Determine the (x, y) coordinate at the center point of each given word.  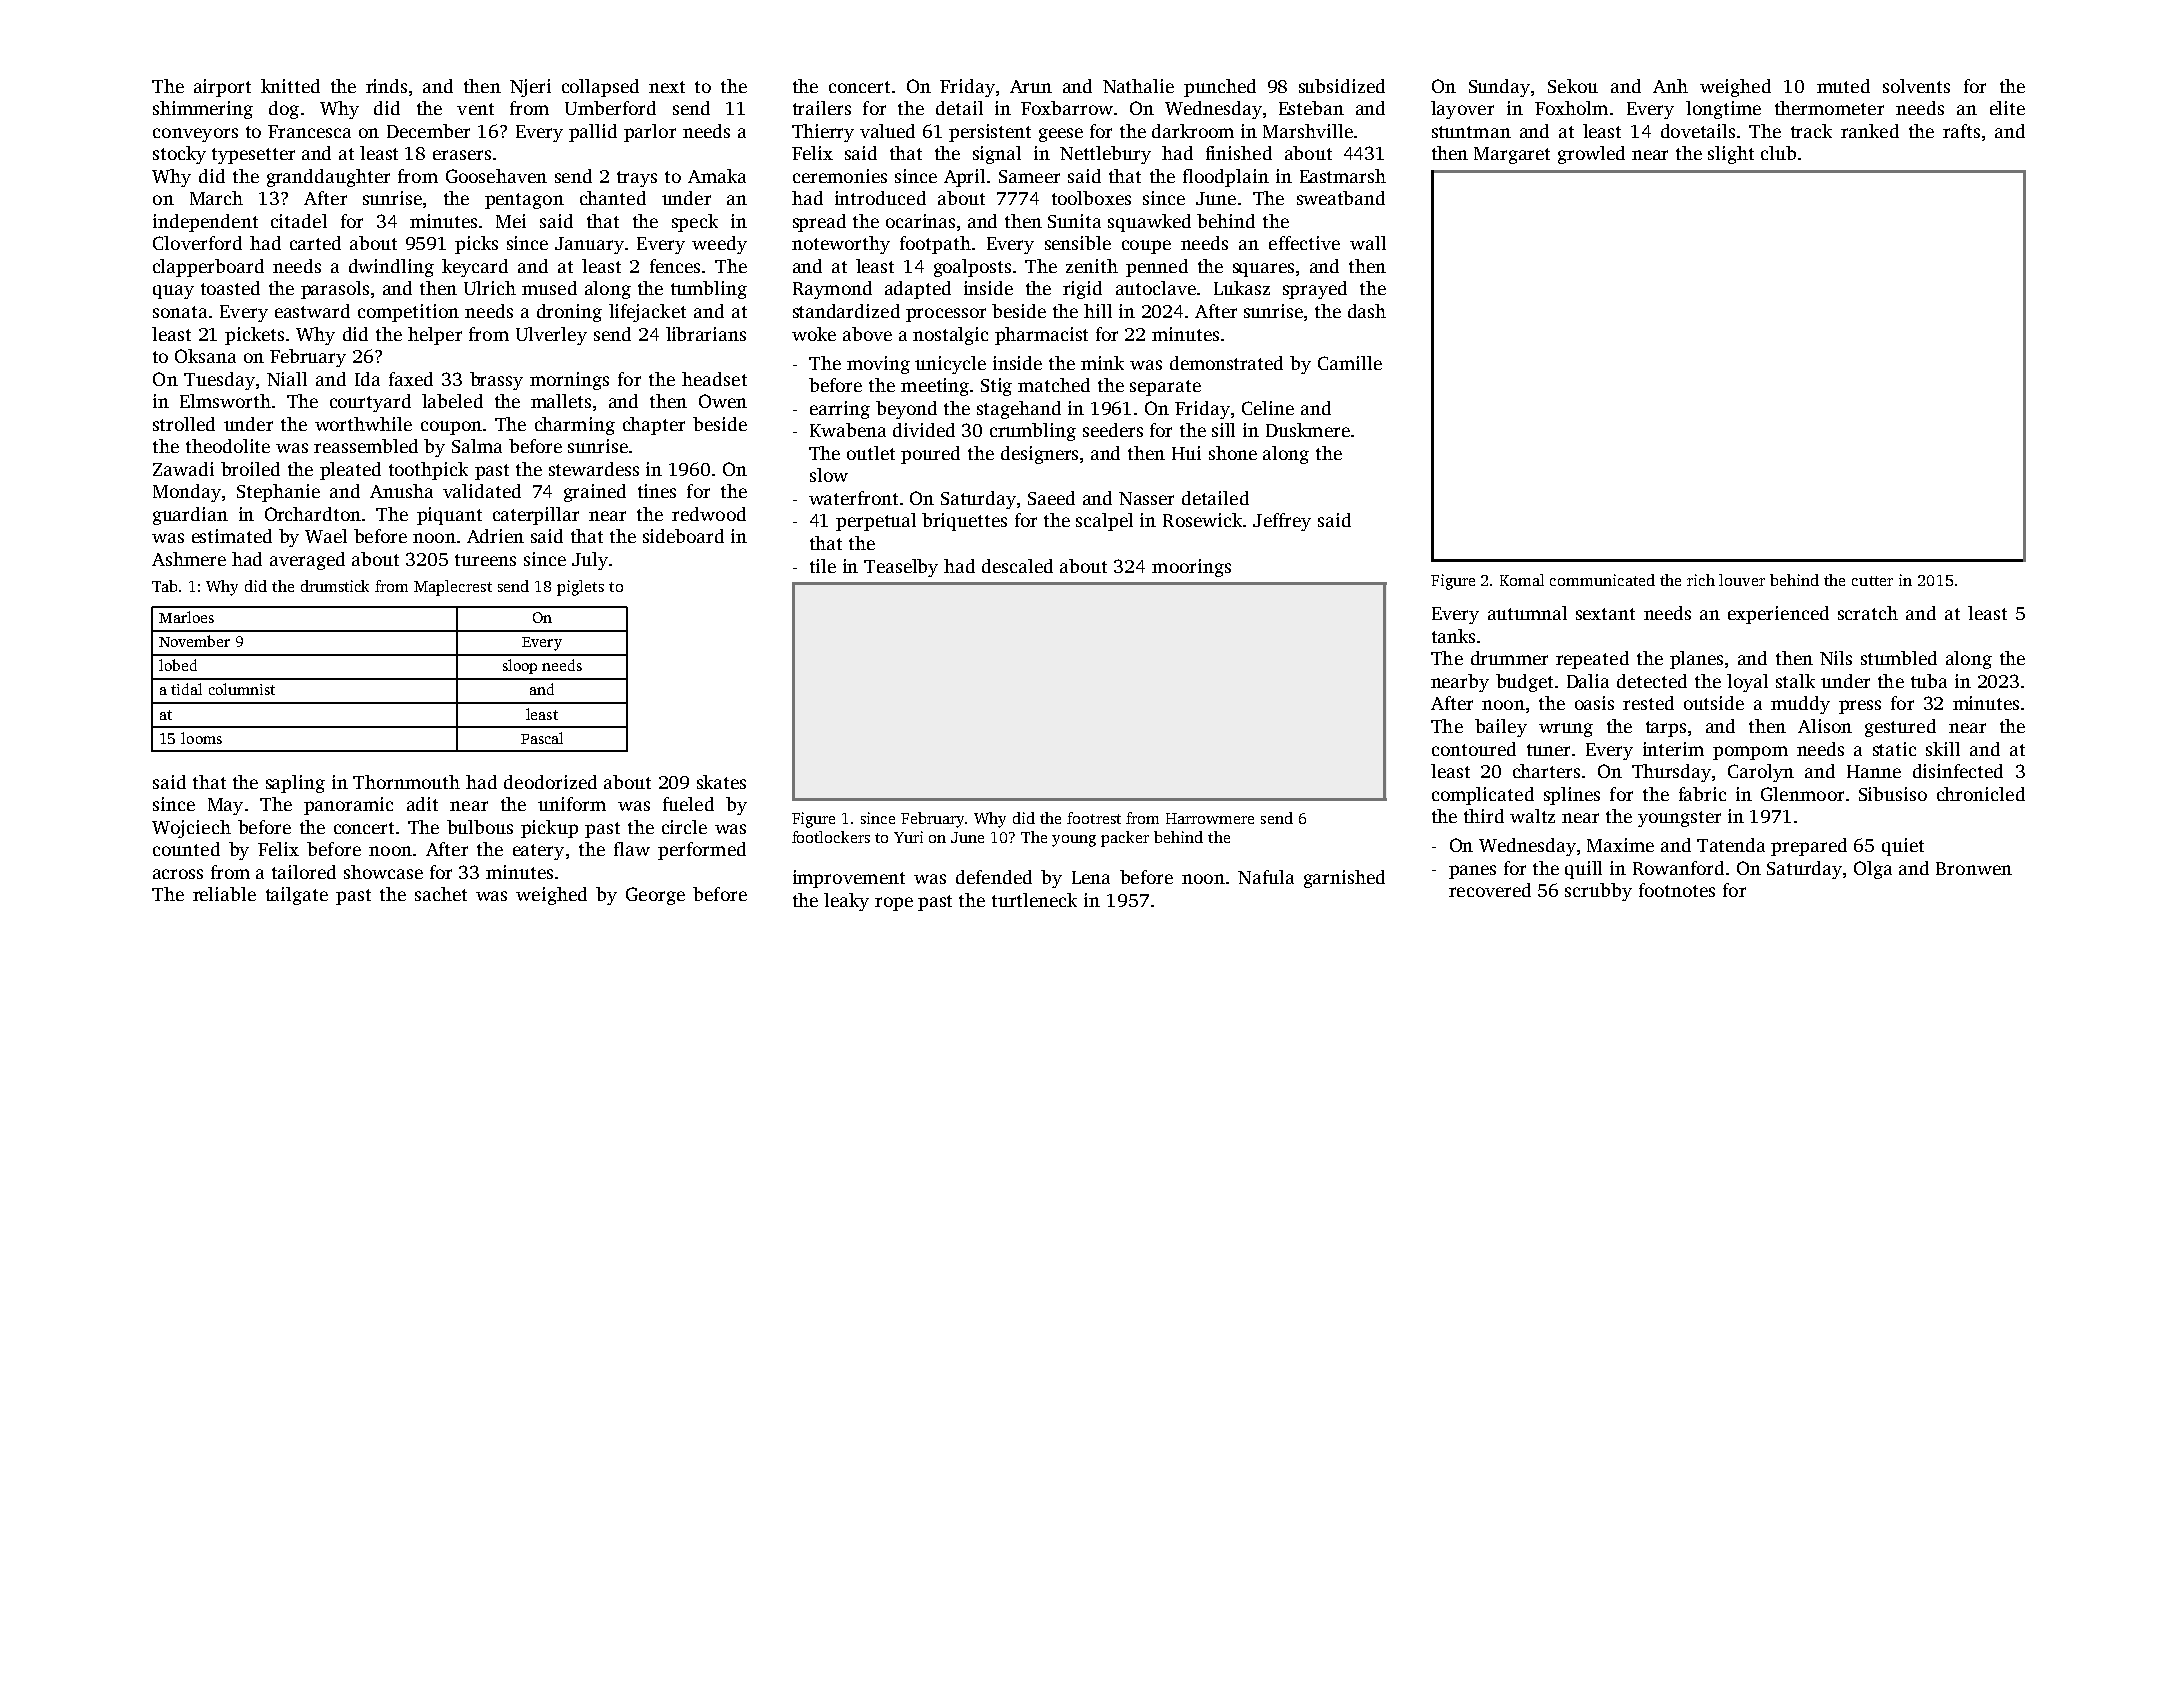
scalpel (1104, 522)
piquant (449, 516)
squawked (1149, 223)
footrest (1094, 818)
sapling (295, 784)
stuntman (1471, 132)
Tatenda (1731, 845)
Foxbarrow (1067, 108)
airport (222, 88)
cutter (1872, 581)
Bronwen (1974, 868)
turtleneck (1034, 900)
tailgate (297, 896)
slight (1731, 155)
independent (205, 223)
